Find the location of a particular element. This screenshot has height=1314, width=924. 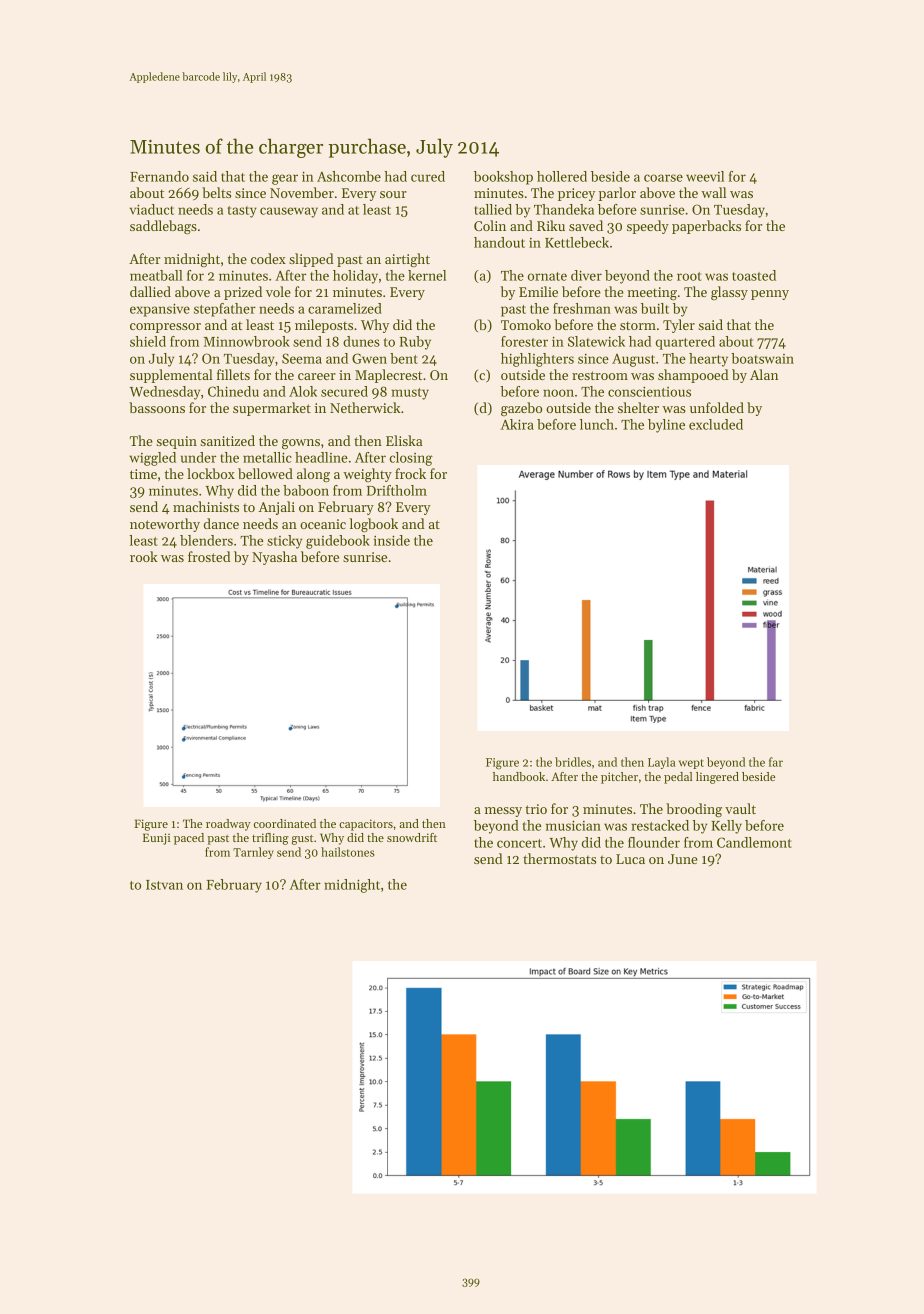

frock is located at coordinates (410, 473).
